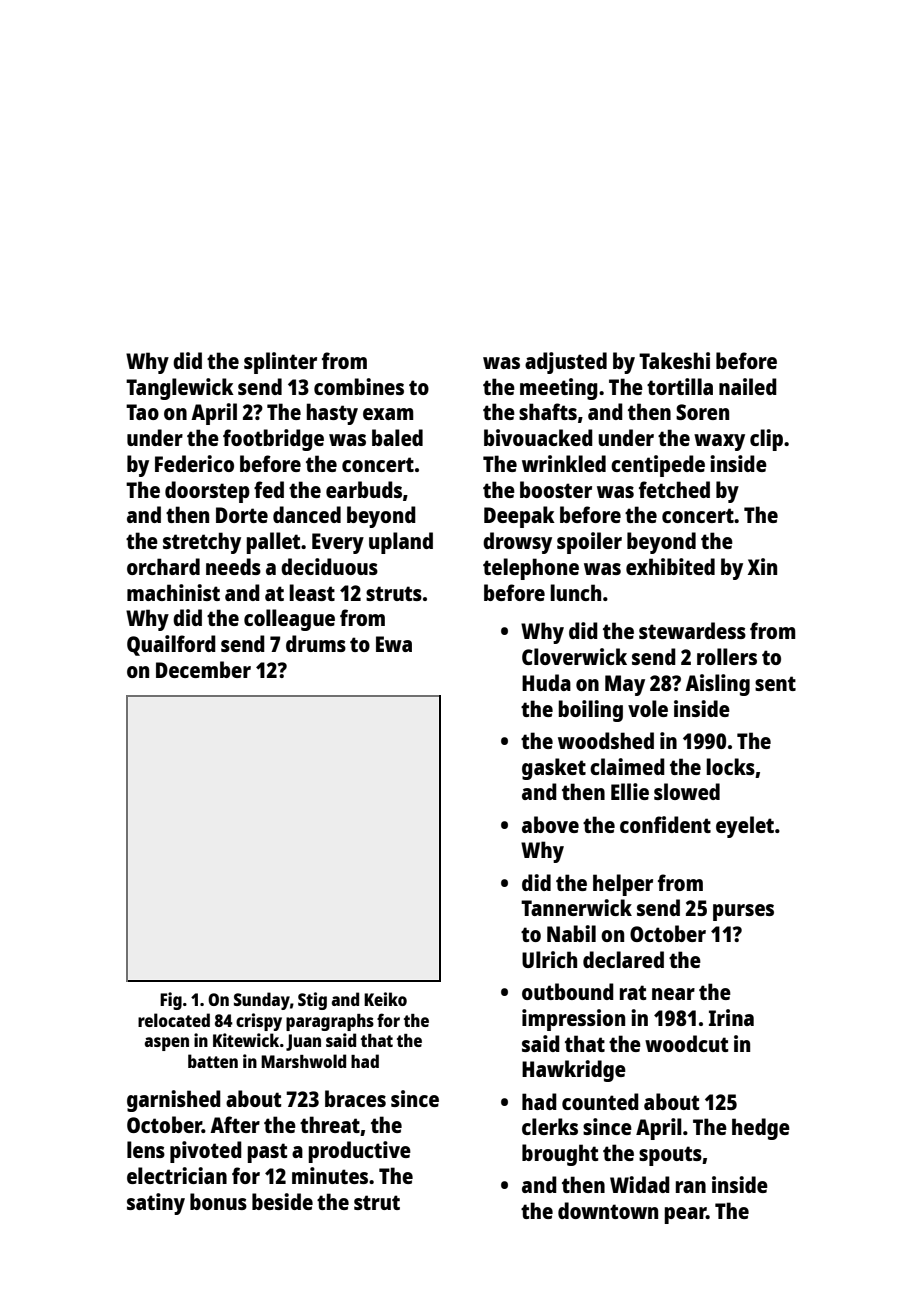  Describe the element at coordinates (674, 360) in the screenshot. I see `Takeshi` at that location.
